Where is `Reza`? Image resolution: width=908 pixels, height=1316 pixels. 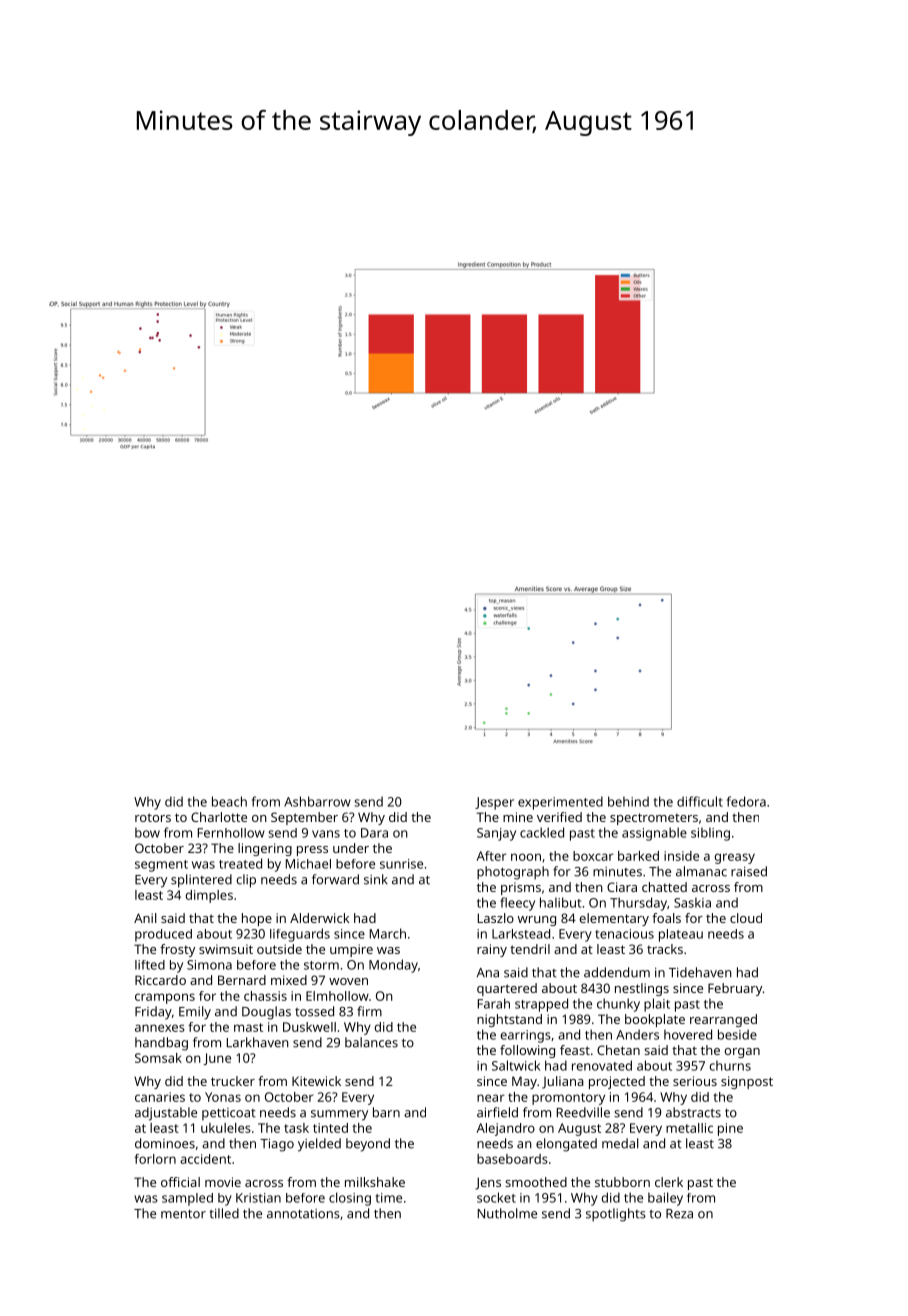 Reza is located at coordinates (679, 1214).
